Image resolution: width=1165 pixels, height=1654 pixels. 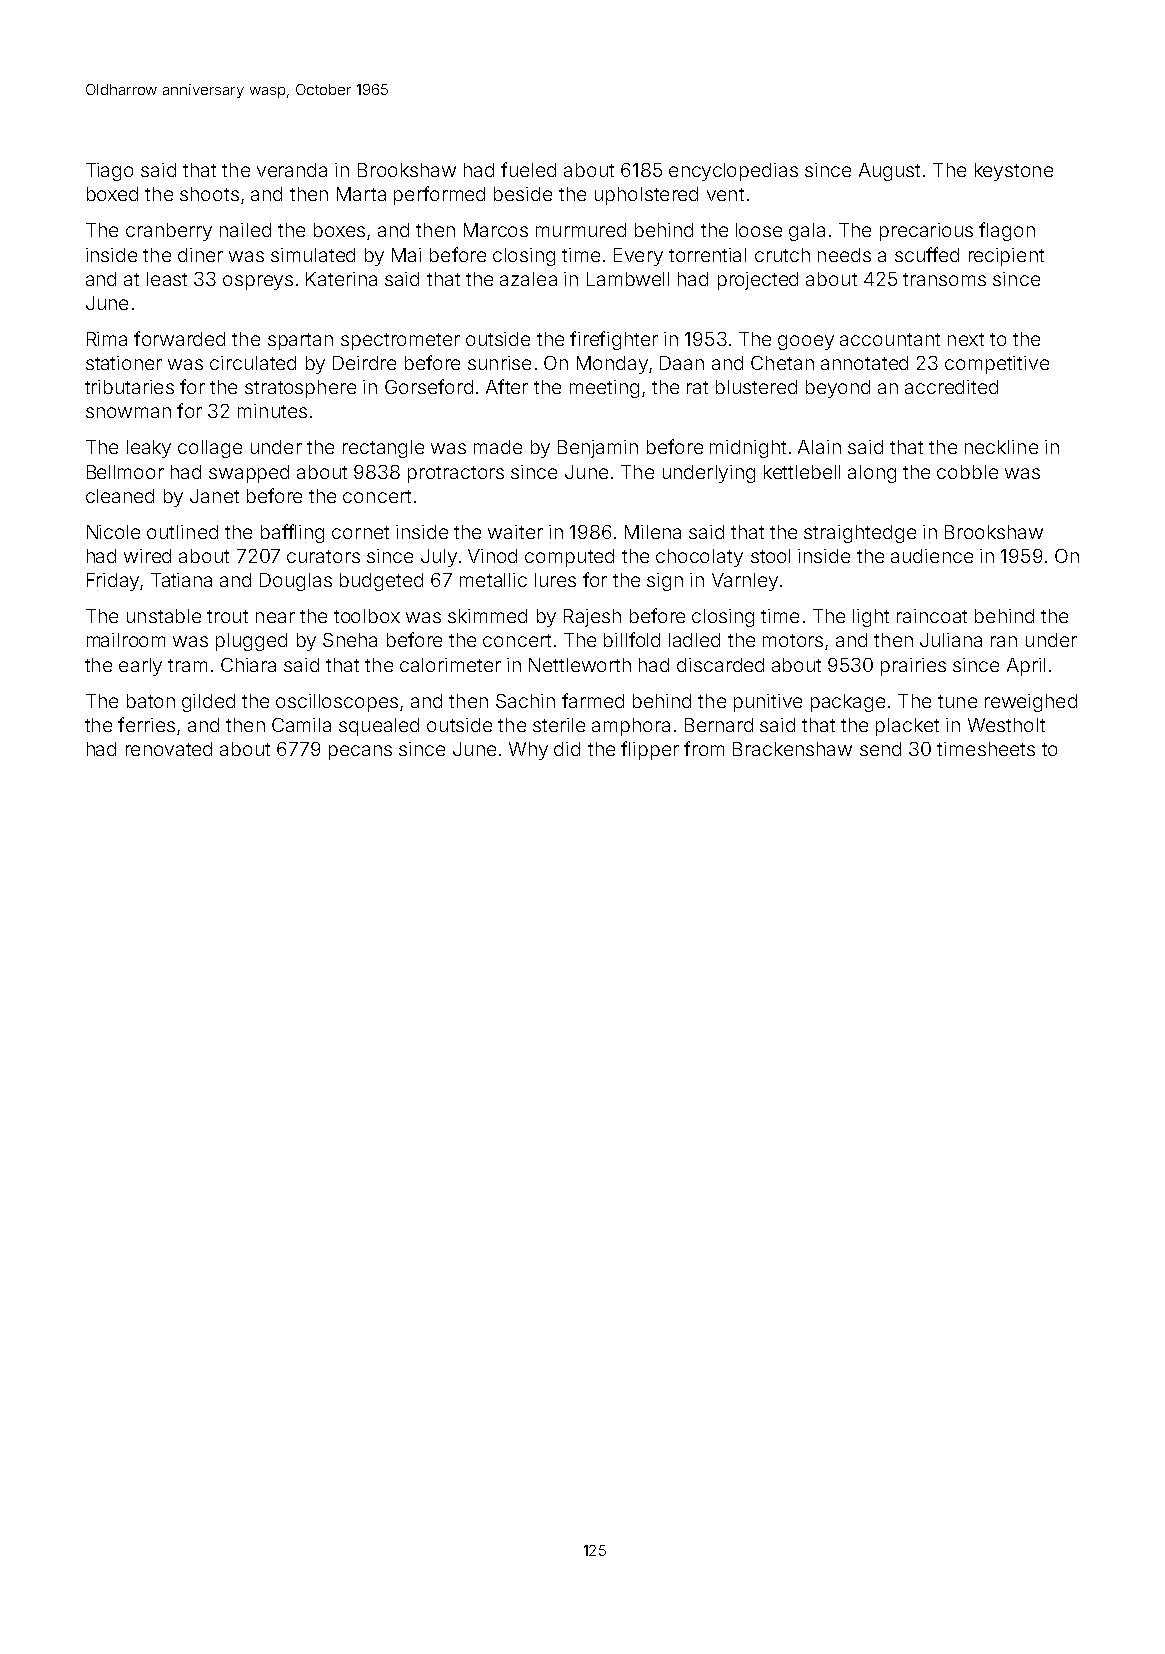 What do you see at coordinates (650, 750) in the image?
I see `flipper` at bounding box center [650, 750].
